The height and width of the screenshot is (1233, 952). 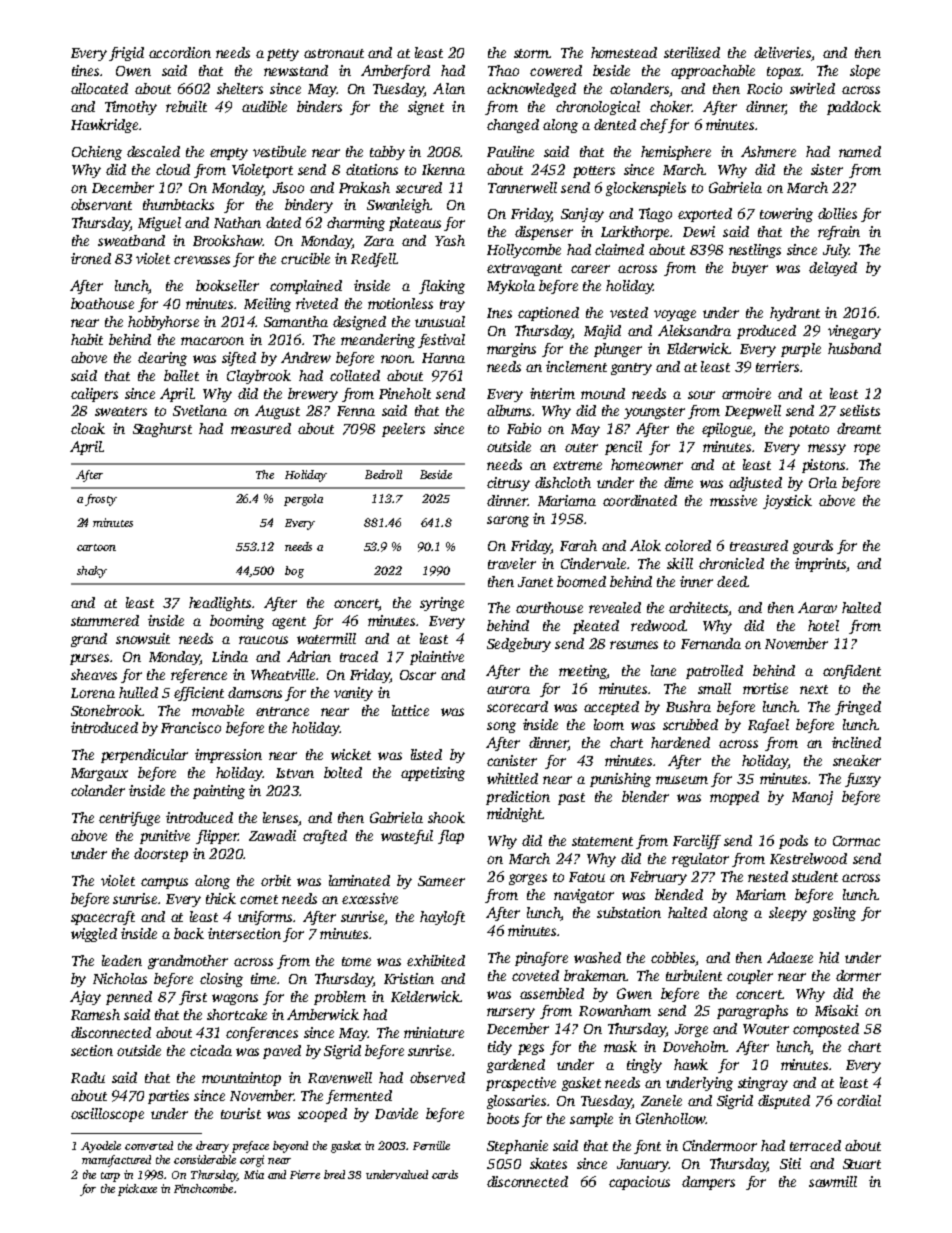 What do you see at coordinates (410, 710) in the screenshot?
I see `lattice` at bounding box center [410, 710].
